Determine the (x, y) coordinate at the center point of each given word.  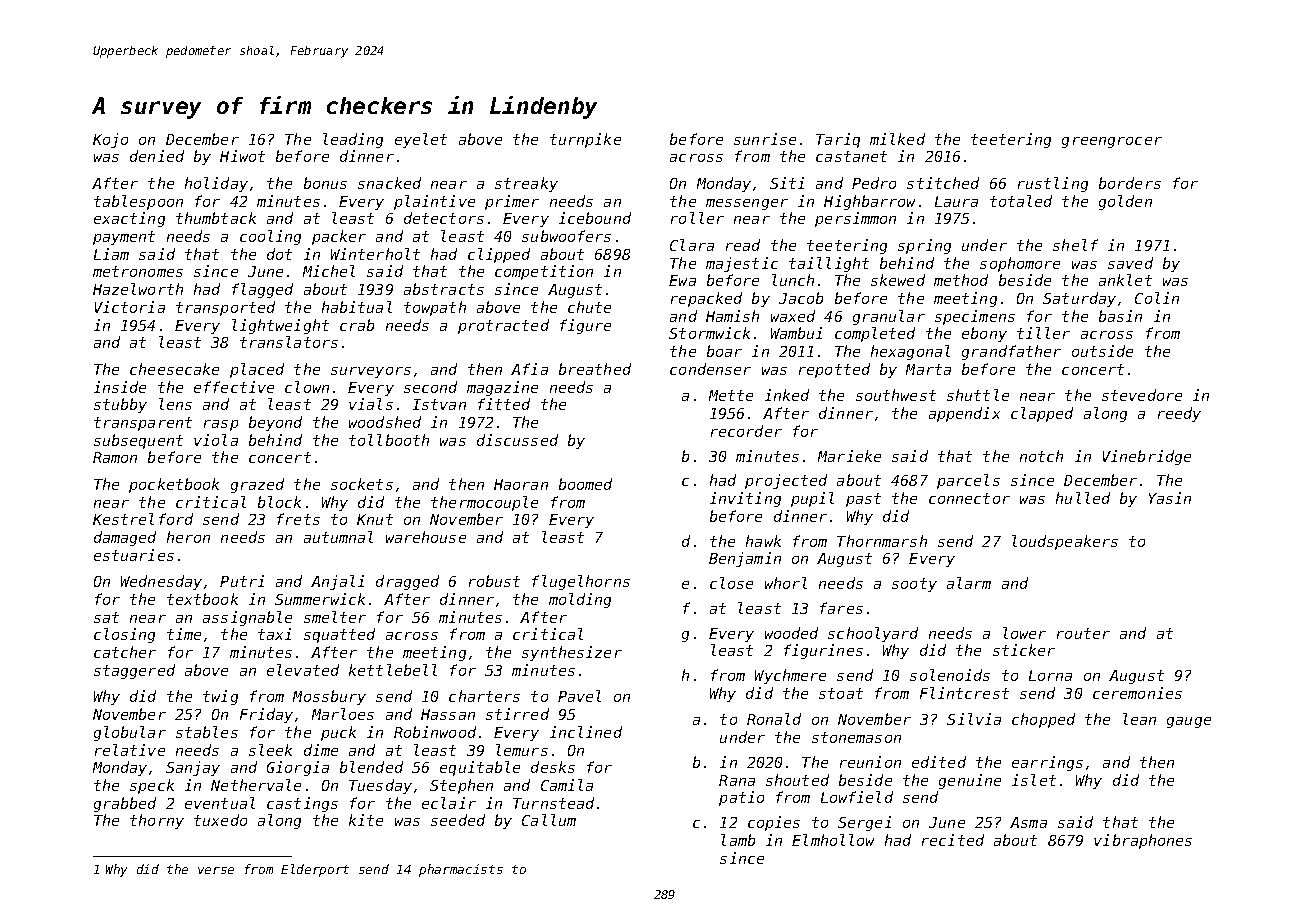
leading (353, 140)
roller (697, 218)
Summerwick (320, 599)
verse (216, 870)
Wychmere (790, 676)
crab (357, 325)
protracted (503, 326)
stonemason (856, 737)
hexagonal (910, 352)
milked (897, 139)
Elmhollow (833, 840)
